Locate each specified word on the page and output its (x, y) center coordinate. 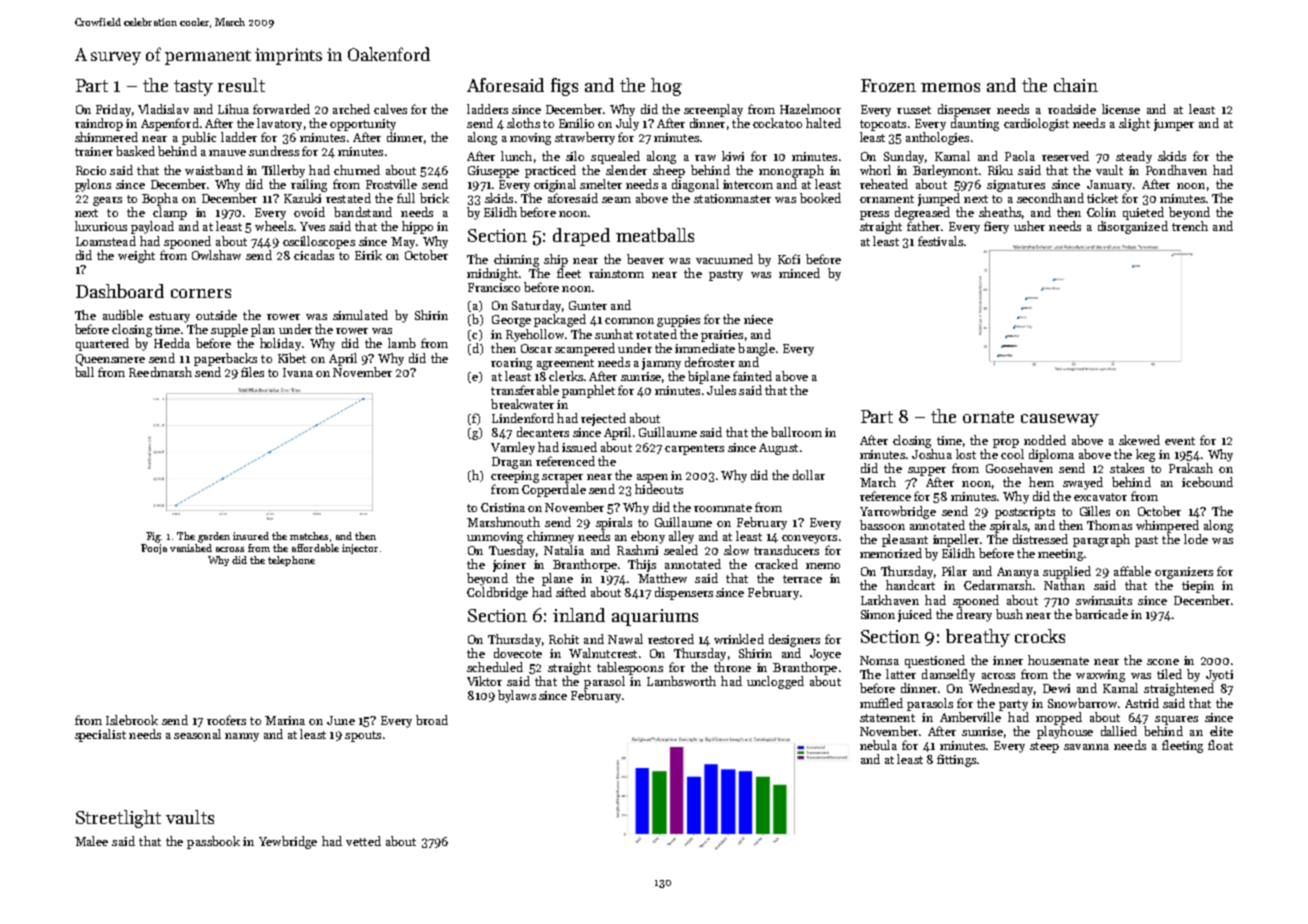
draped (581, 237)
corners (201, 293)
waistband (214, 170)
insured (251, 536)
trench (1190, 226)
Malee (91, 841)
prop (1006, 443)
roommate (723, 508)
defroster (710, 362)
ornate (988, 417)
